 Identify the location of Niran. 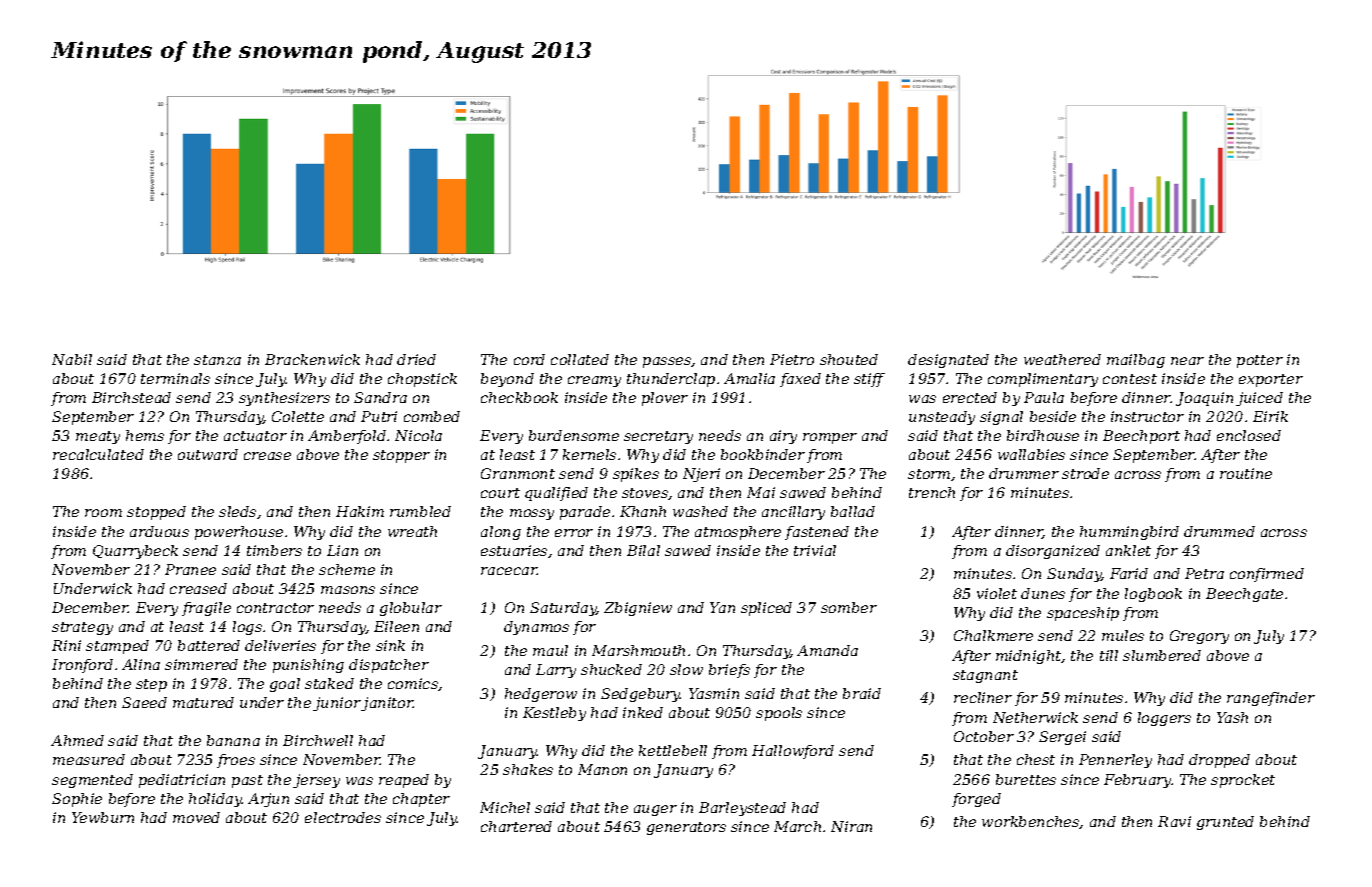
(851, 826).
